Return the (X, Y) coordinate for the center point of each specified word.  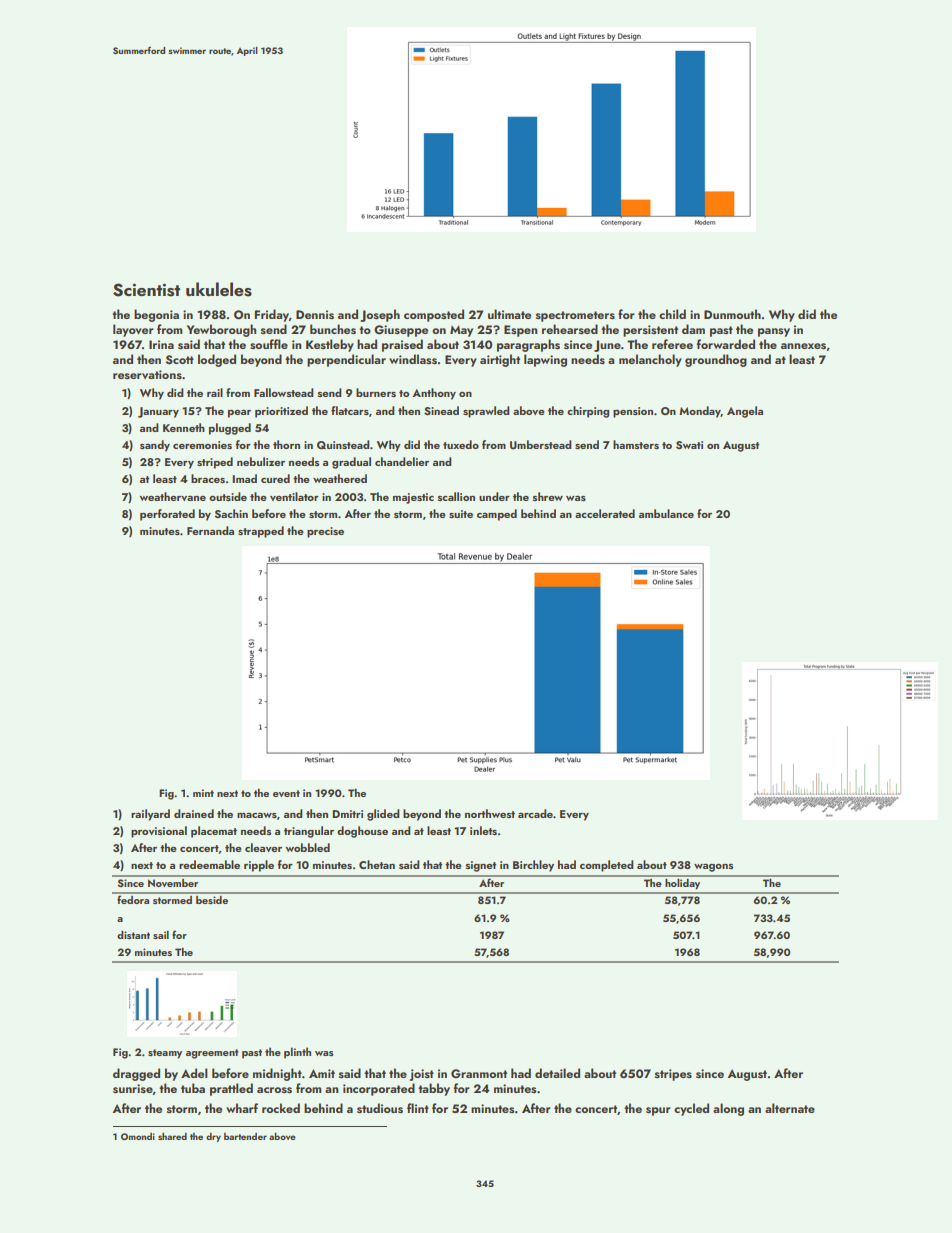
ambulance (666, 513)
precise (325, 532)
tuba (193, 1088)
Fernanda (210, 530)
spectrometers (575, 316)
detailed (557, 1073)
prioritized (281, 412)
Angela (745, 412)
